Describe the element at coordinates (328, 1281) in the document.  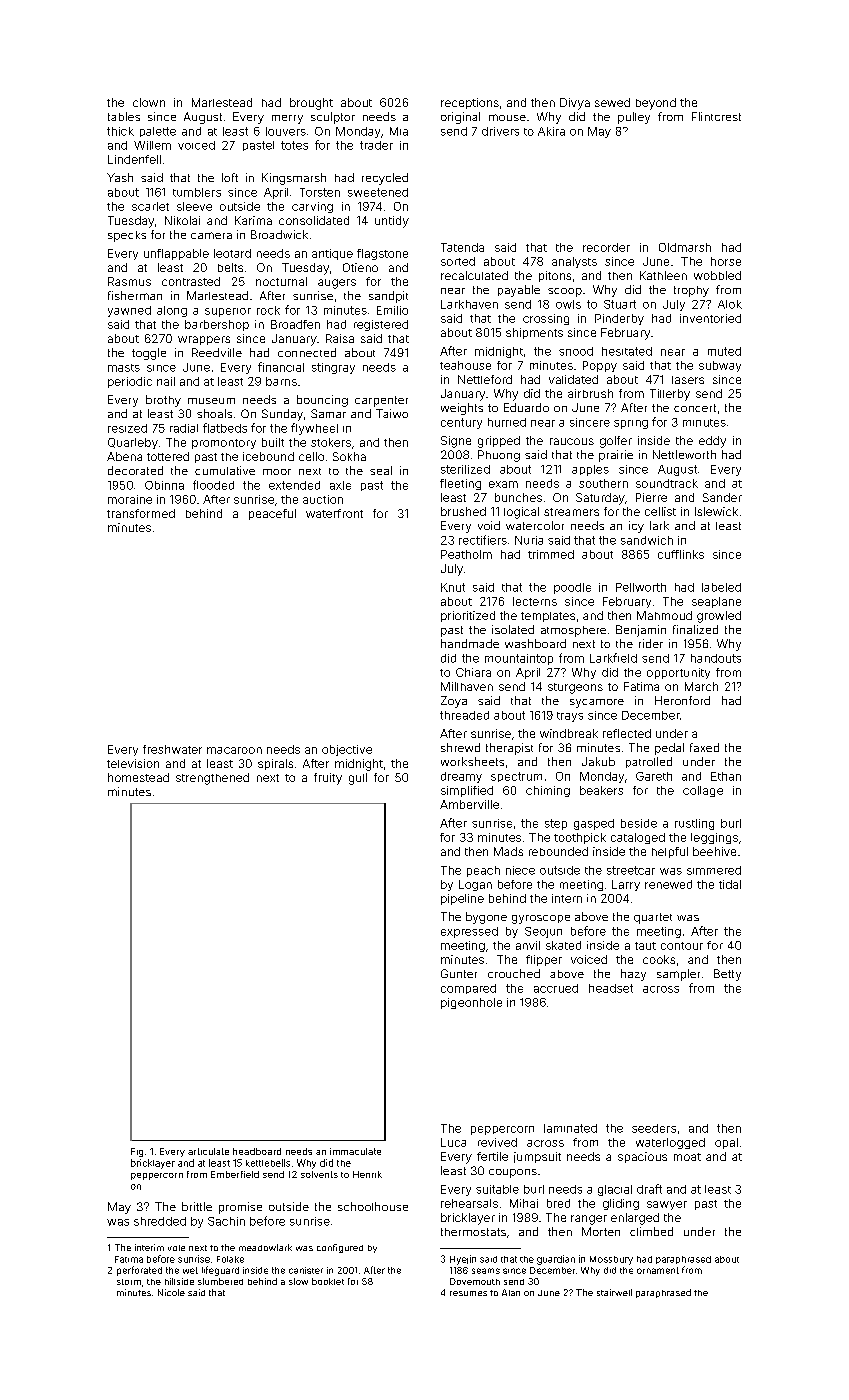
I see `booklet` at that location.
